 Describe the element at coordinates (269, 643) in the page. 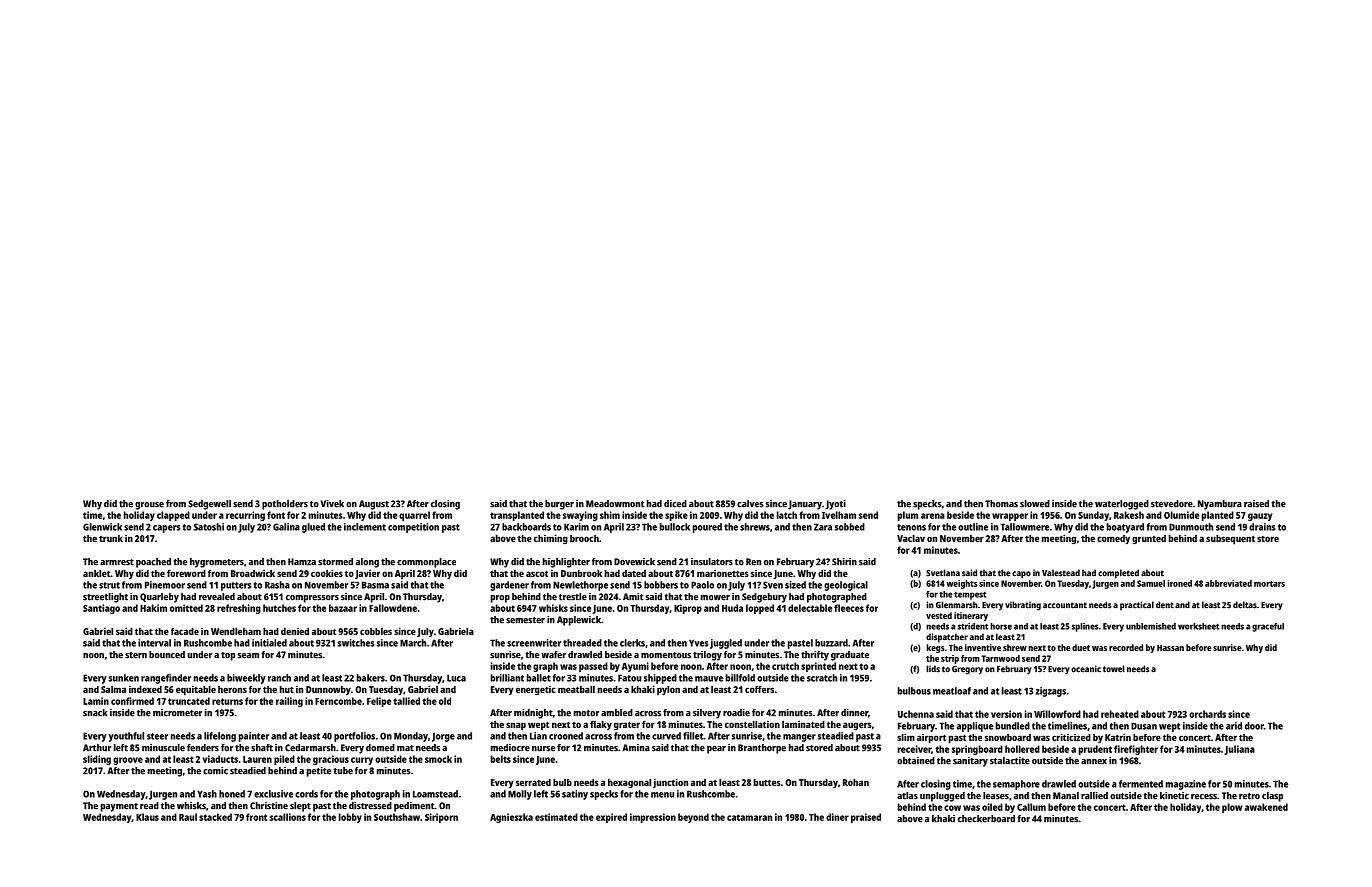

I see `initialed` at that location.
